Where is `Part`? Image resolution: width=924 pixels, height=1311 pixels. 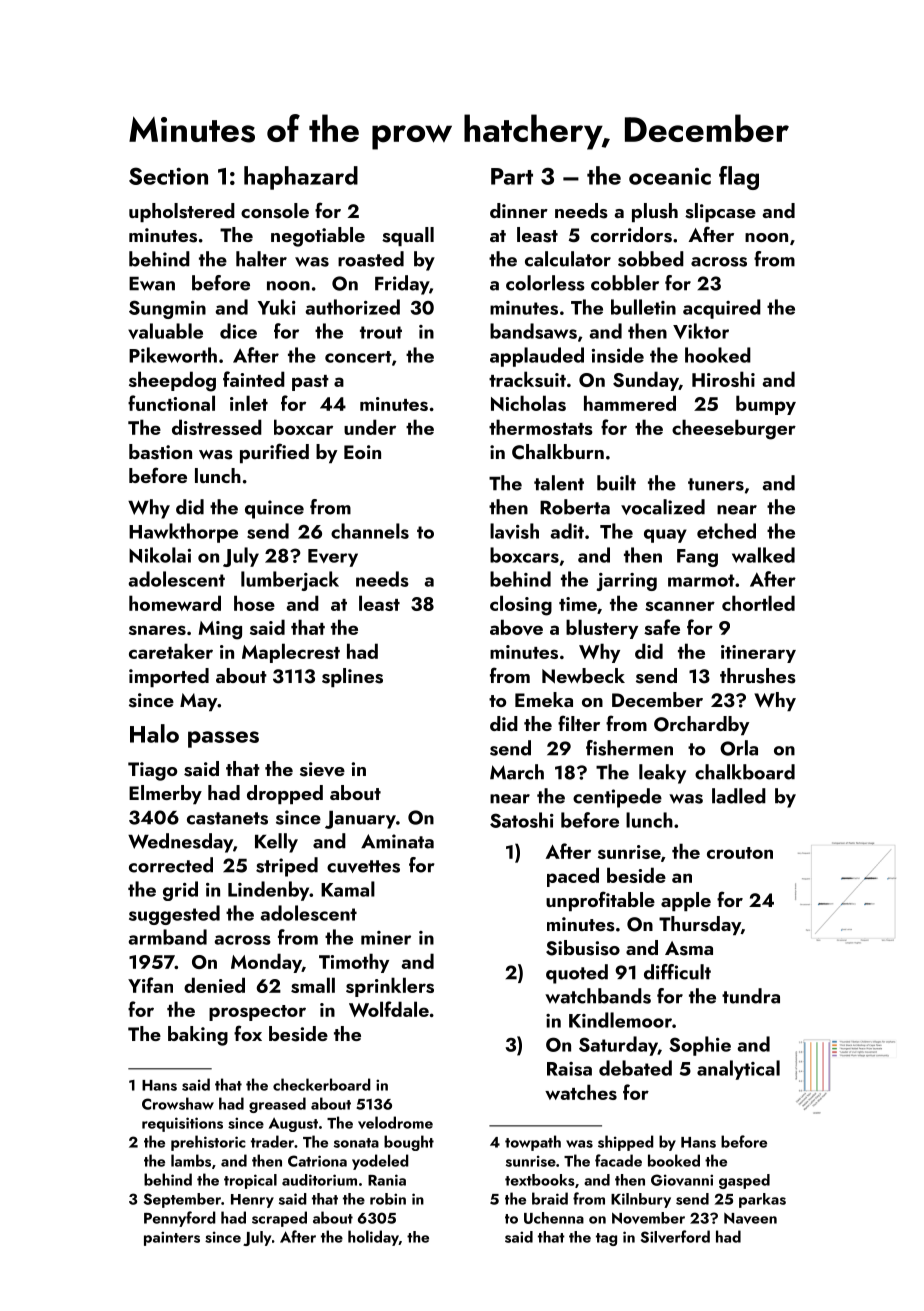 Part is located at coordinates (512, 176).
